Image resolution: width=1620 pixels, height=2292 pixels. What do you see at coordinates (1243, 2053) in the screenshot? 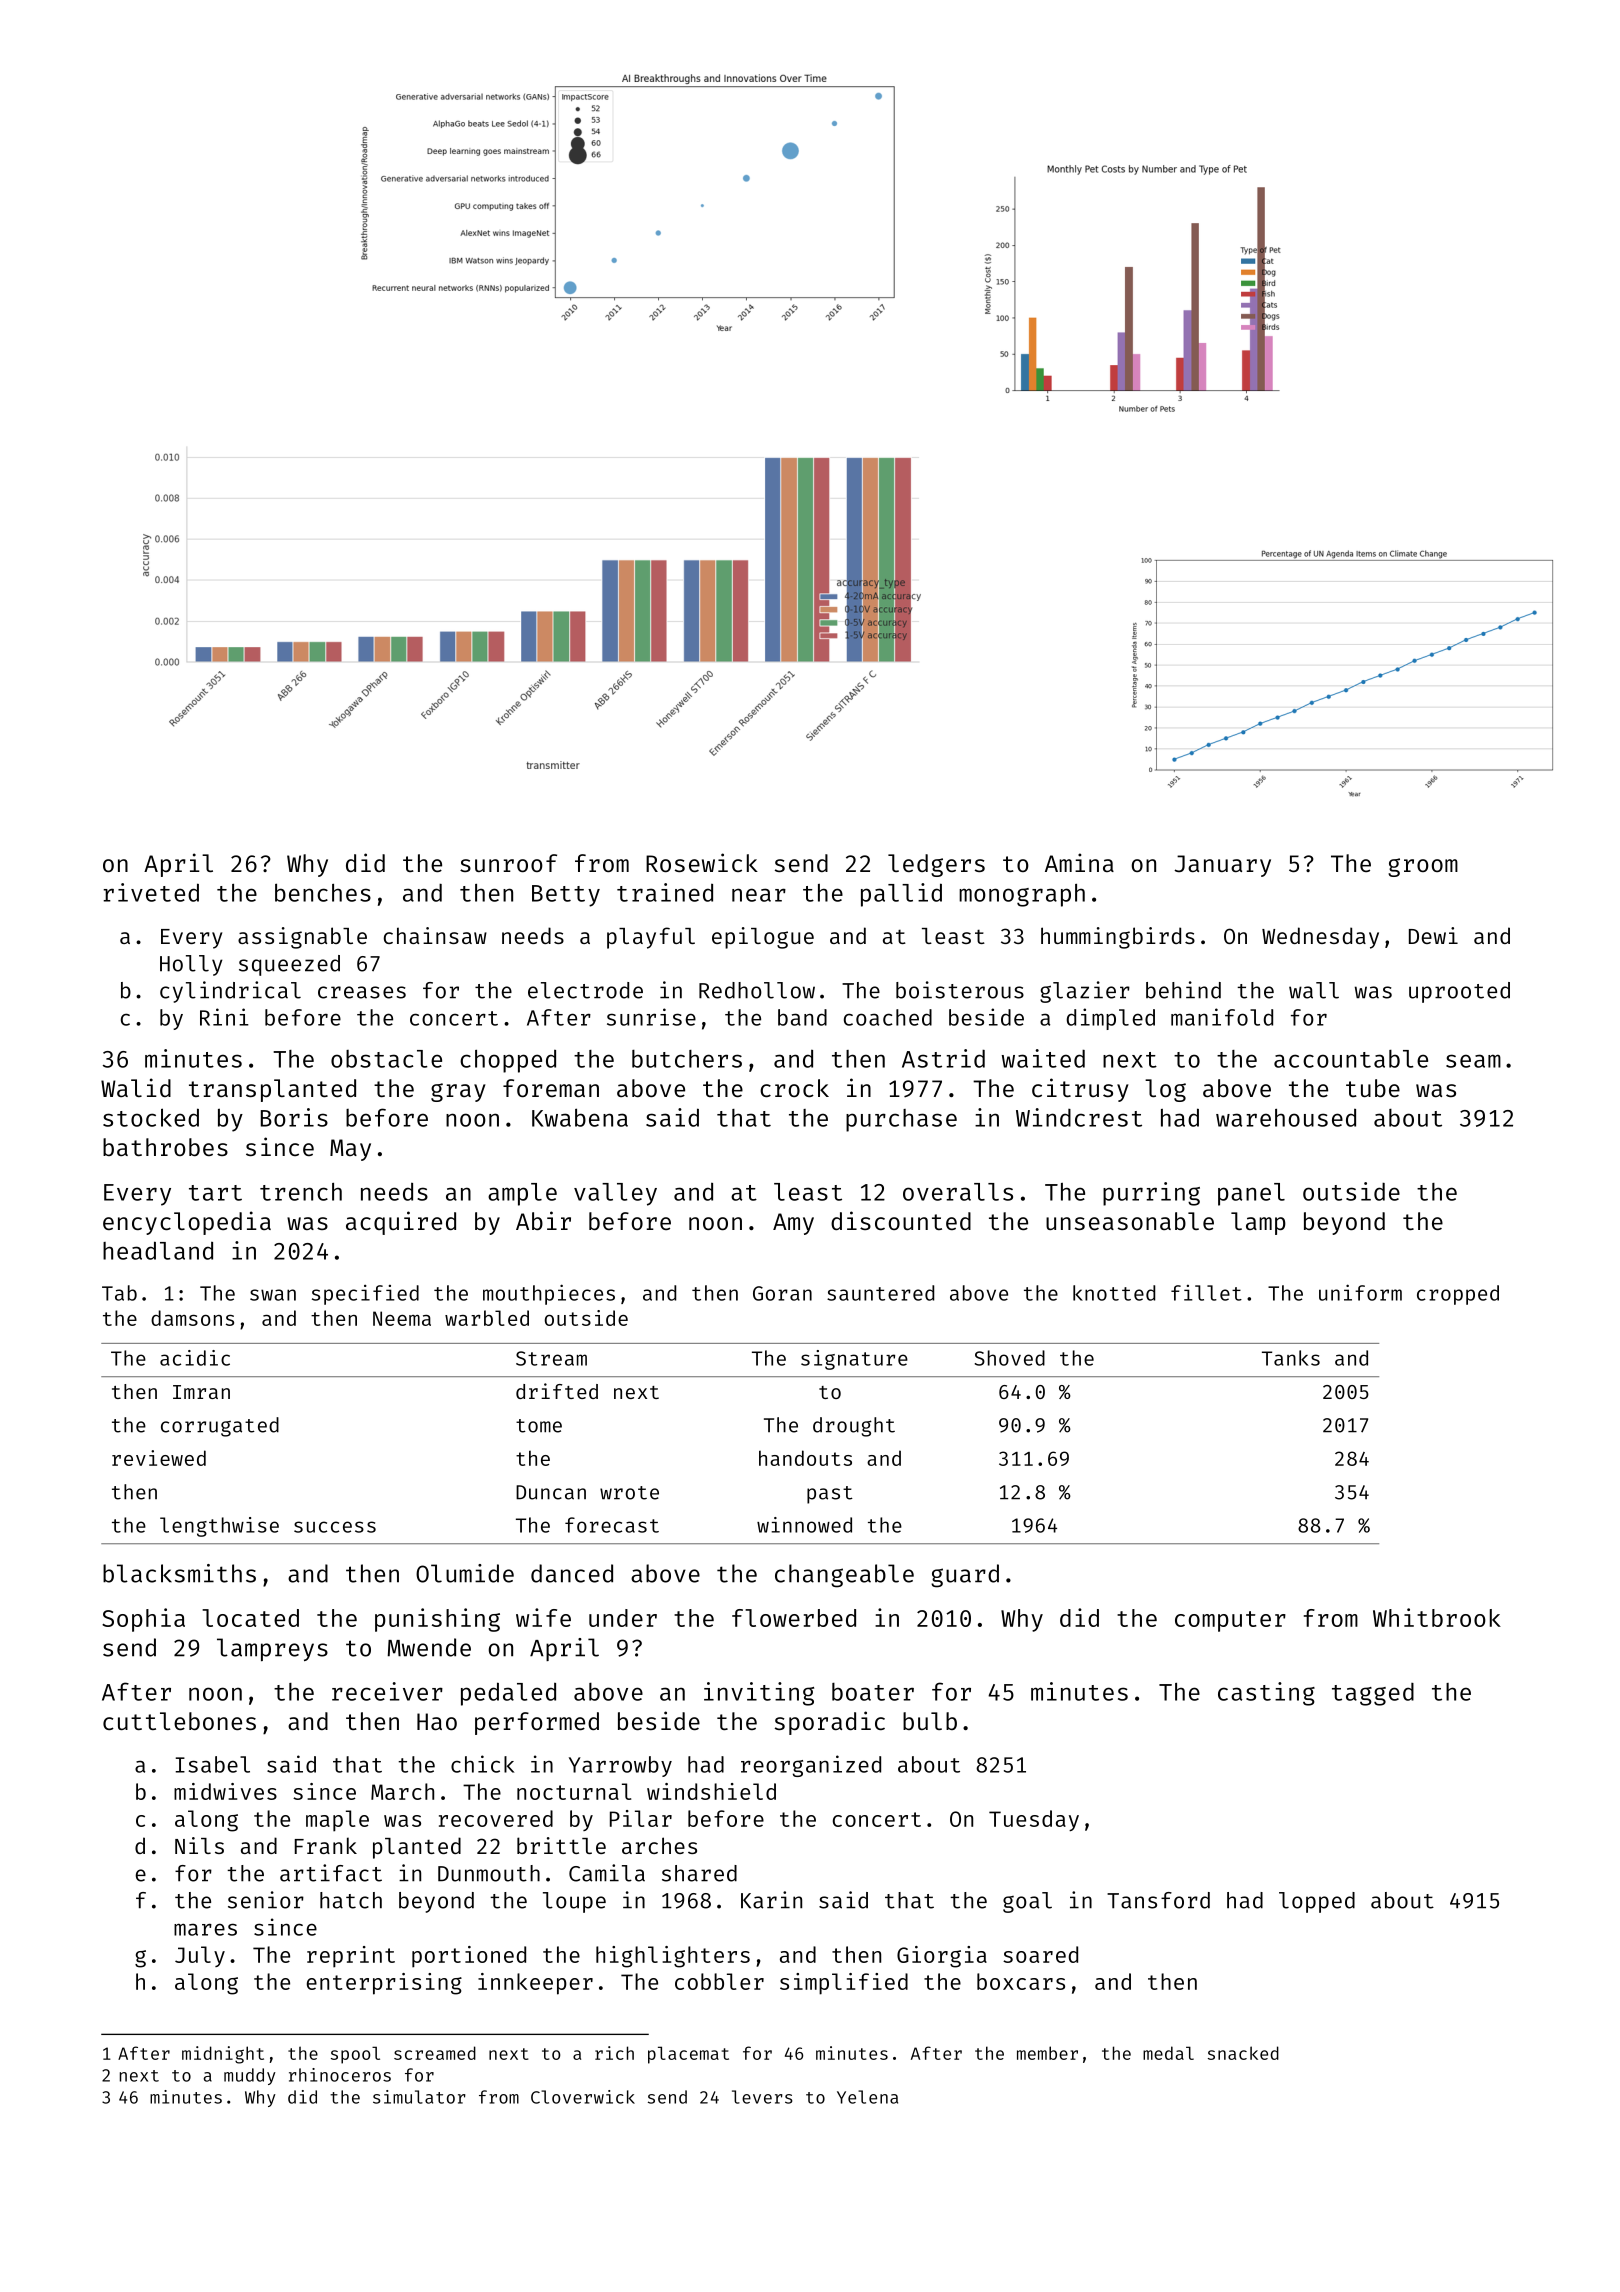
I see `snacked` at bounding box center [1243, 2053].
